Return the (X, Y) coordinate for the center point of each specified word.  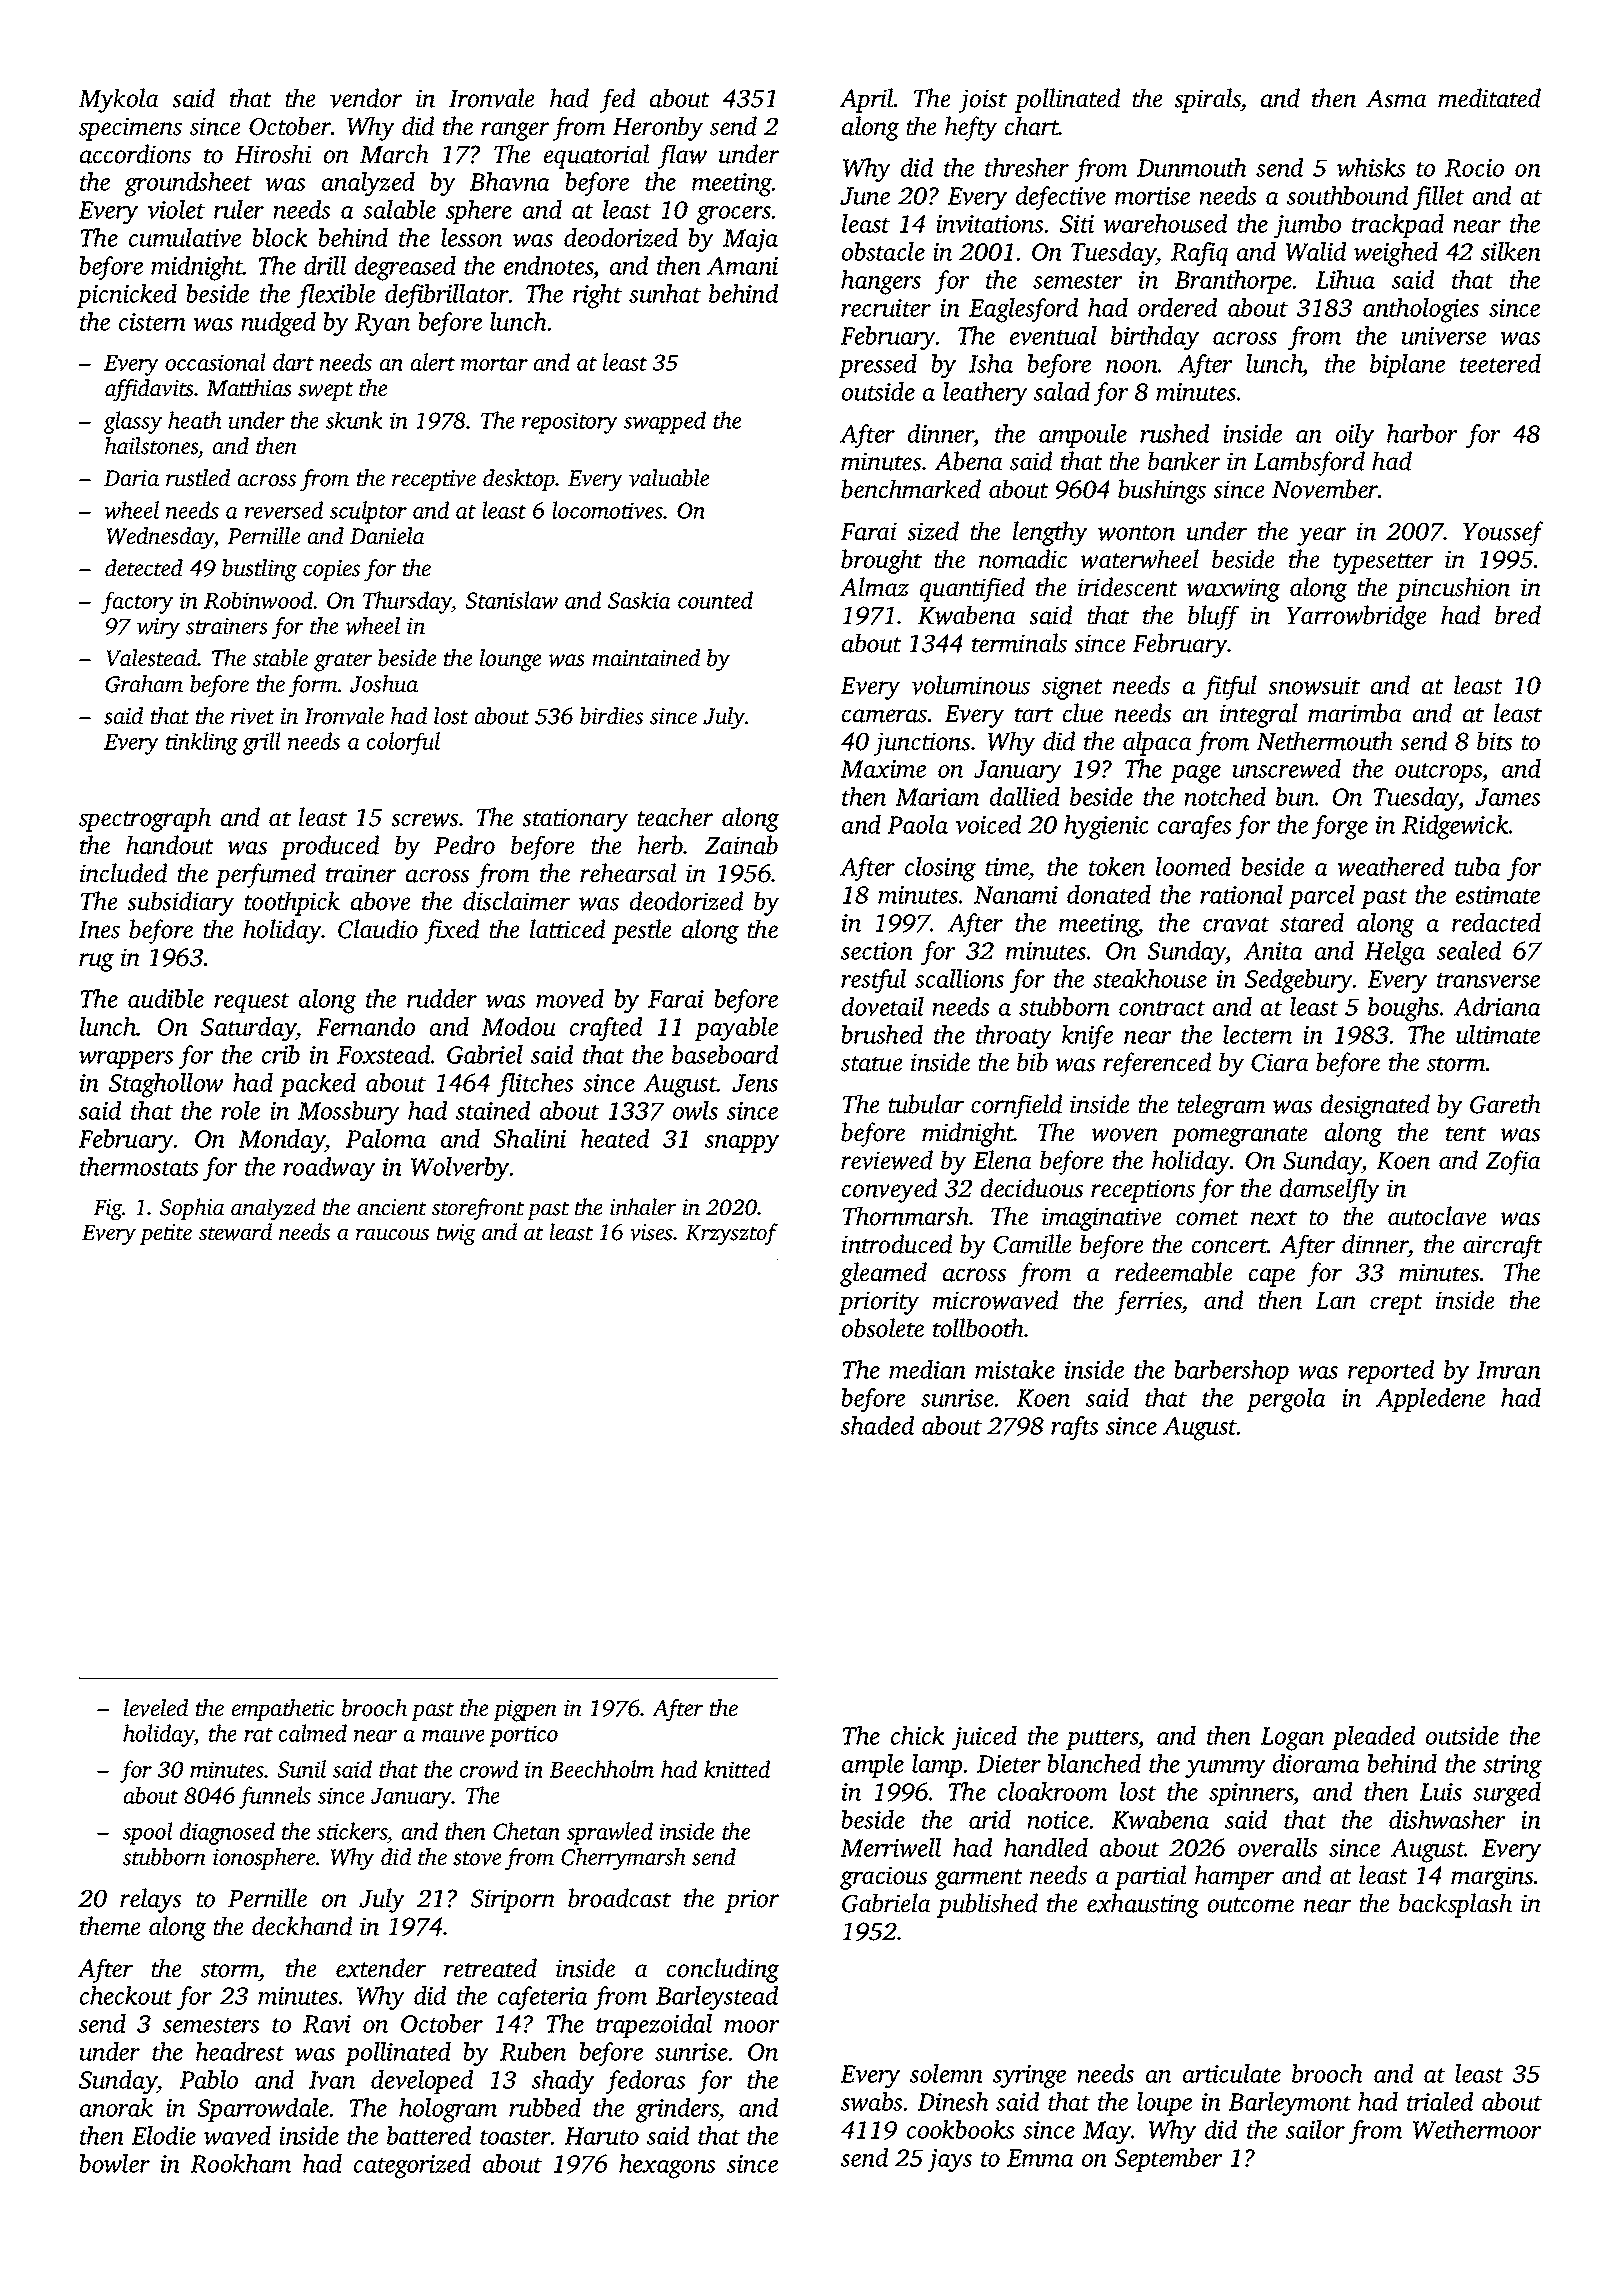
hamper (1234, 1877)
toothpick (292, 903)
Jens (755, 1083)
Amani (742, 266)
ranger (515, 131)
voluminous (970, 685)
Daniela (387, 536)
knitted (737, 1769)
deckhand (302, 1926)
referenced (1157, 1064)
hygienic (1106, 827)
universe (1444, 336)
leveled (156, 1708)
